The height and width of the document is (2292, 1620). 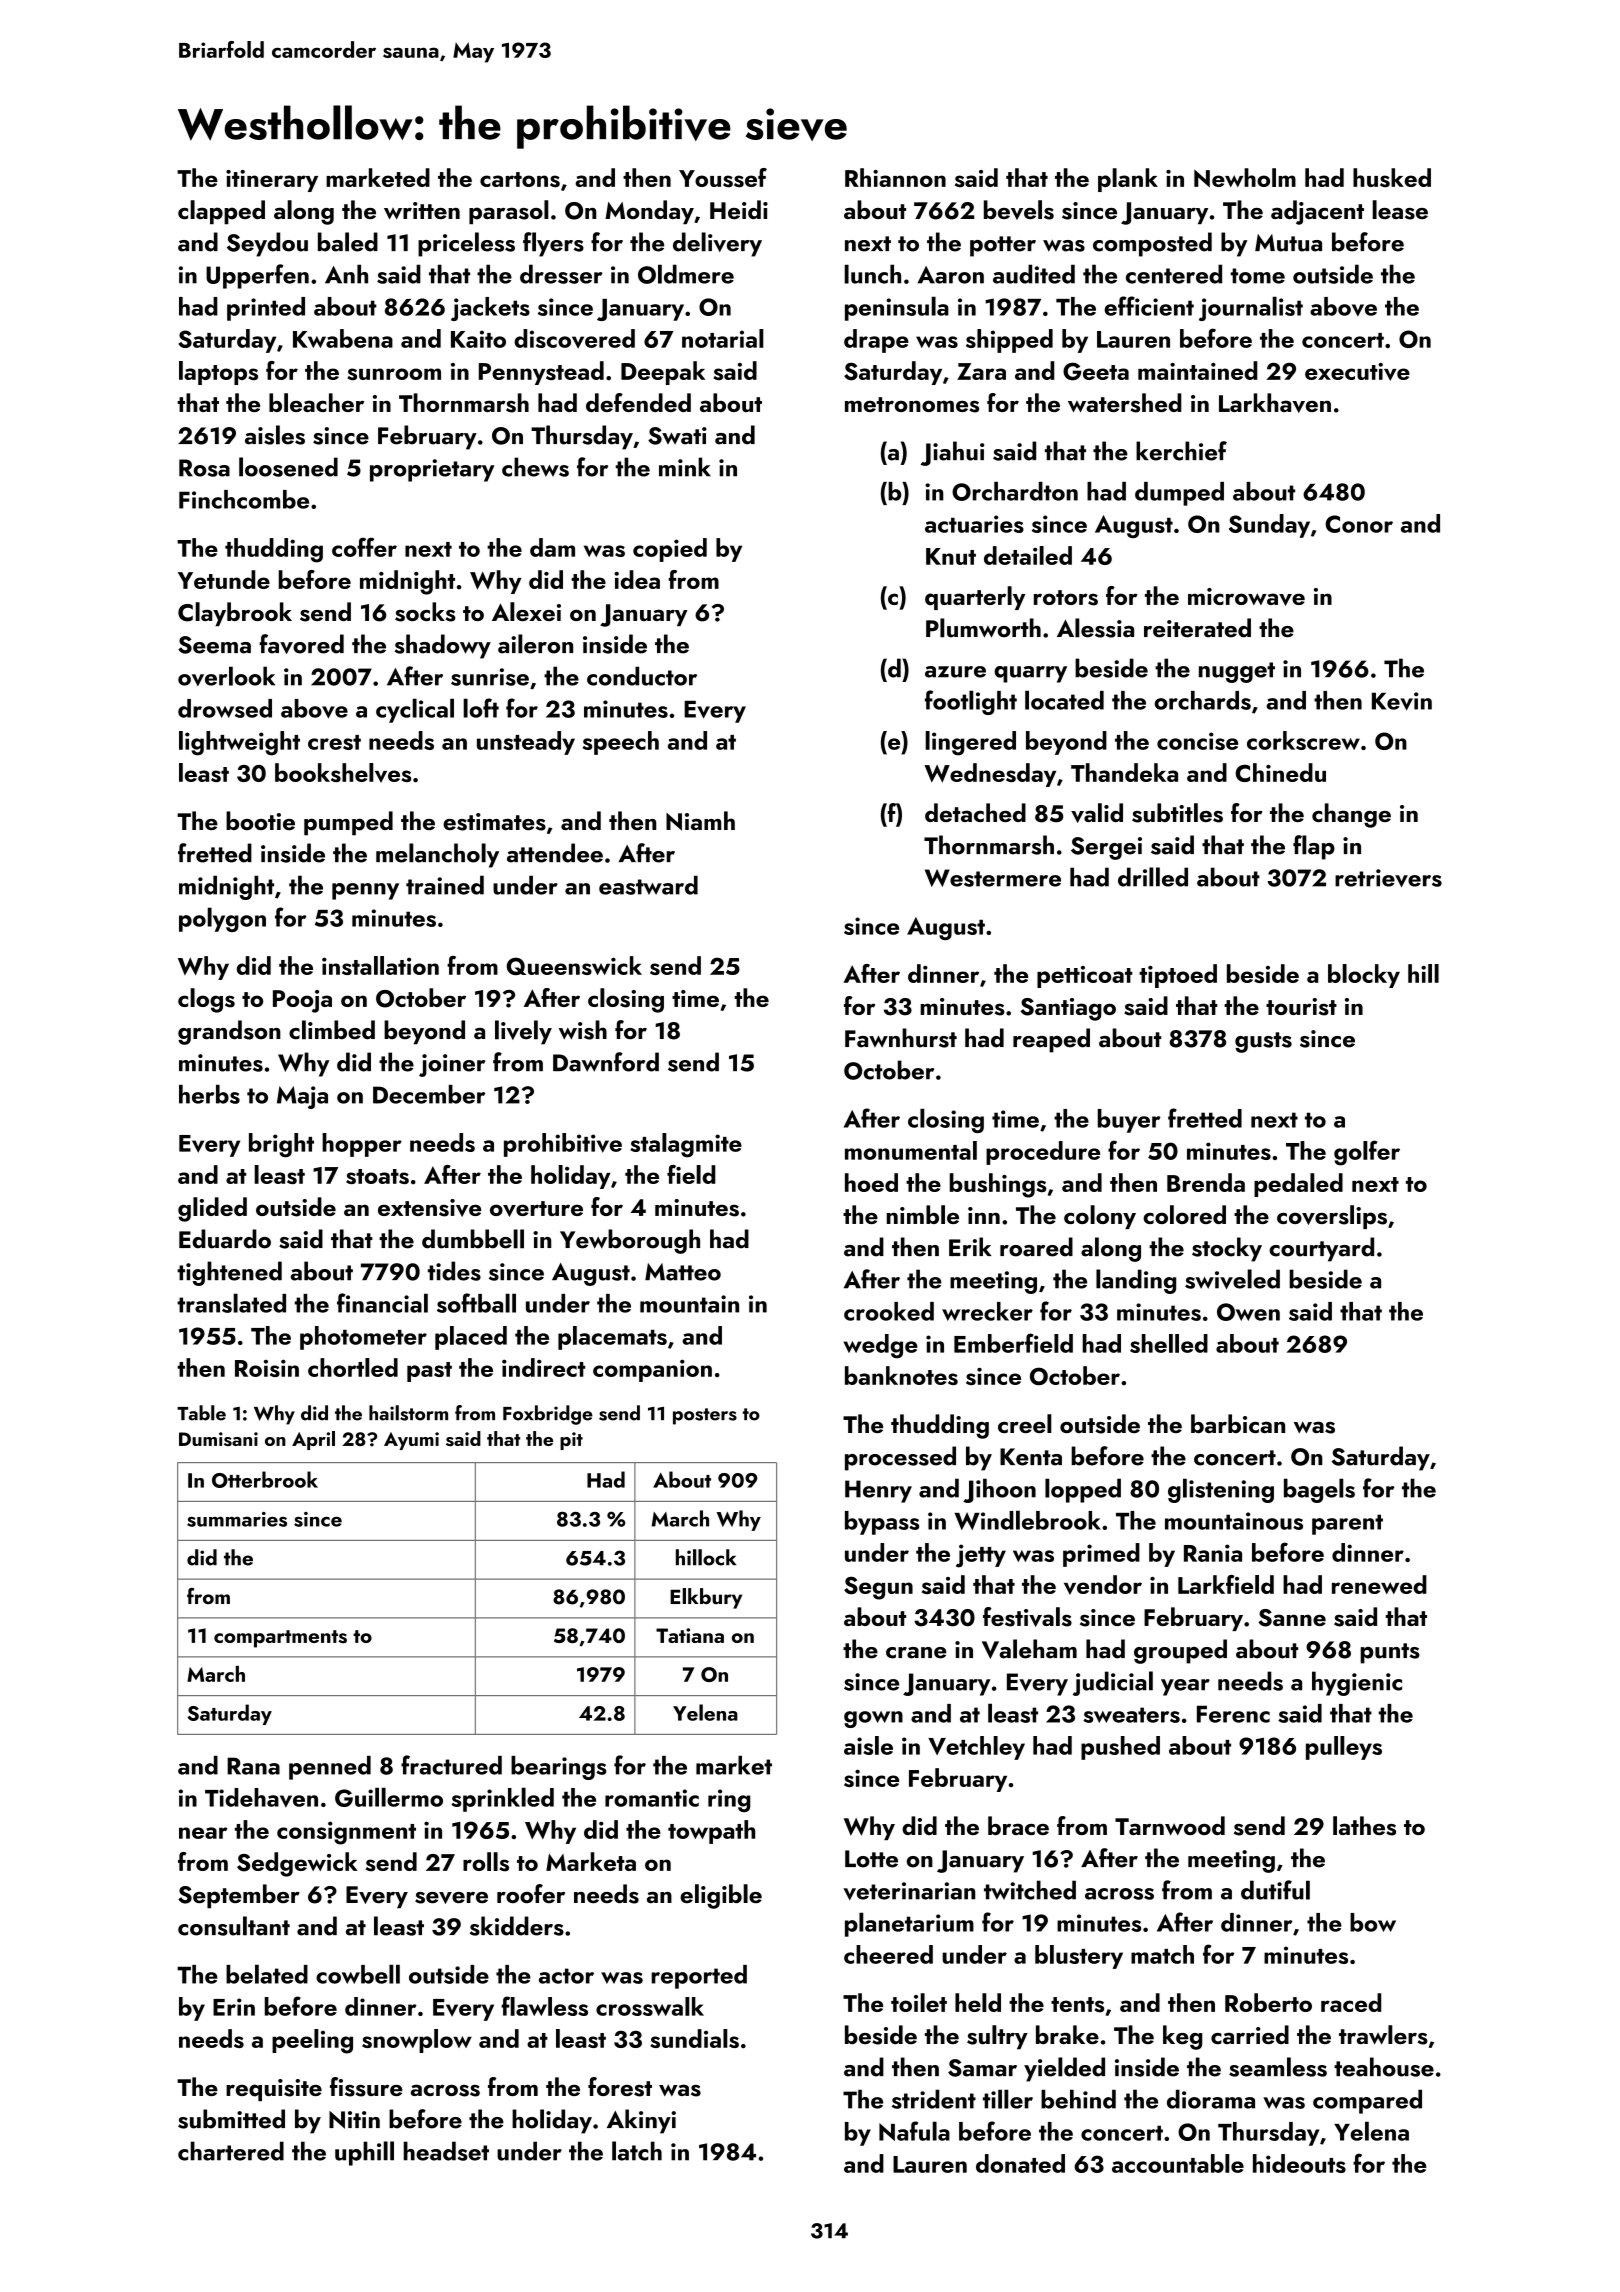 I want to click on Elkbury, so click(x=706, y=1598).
